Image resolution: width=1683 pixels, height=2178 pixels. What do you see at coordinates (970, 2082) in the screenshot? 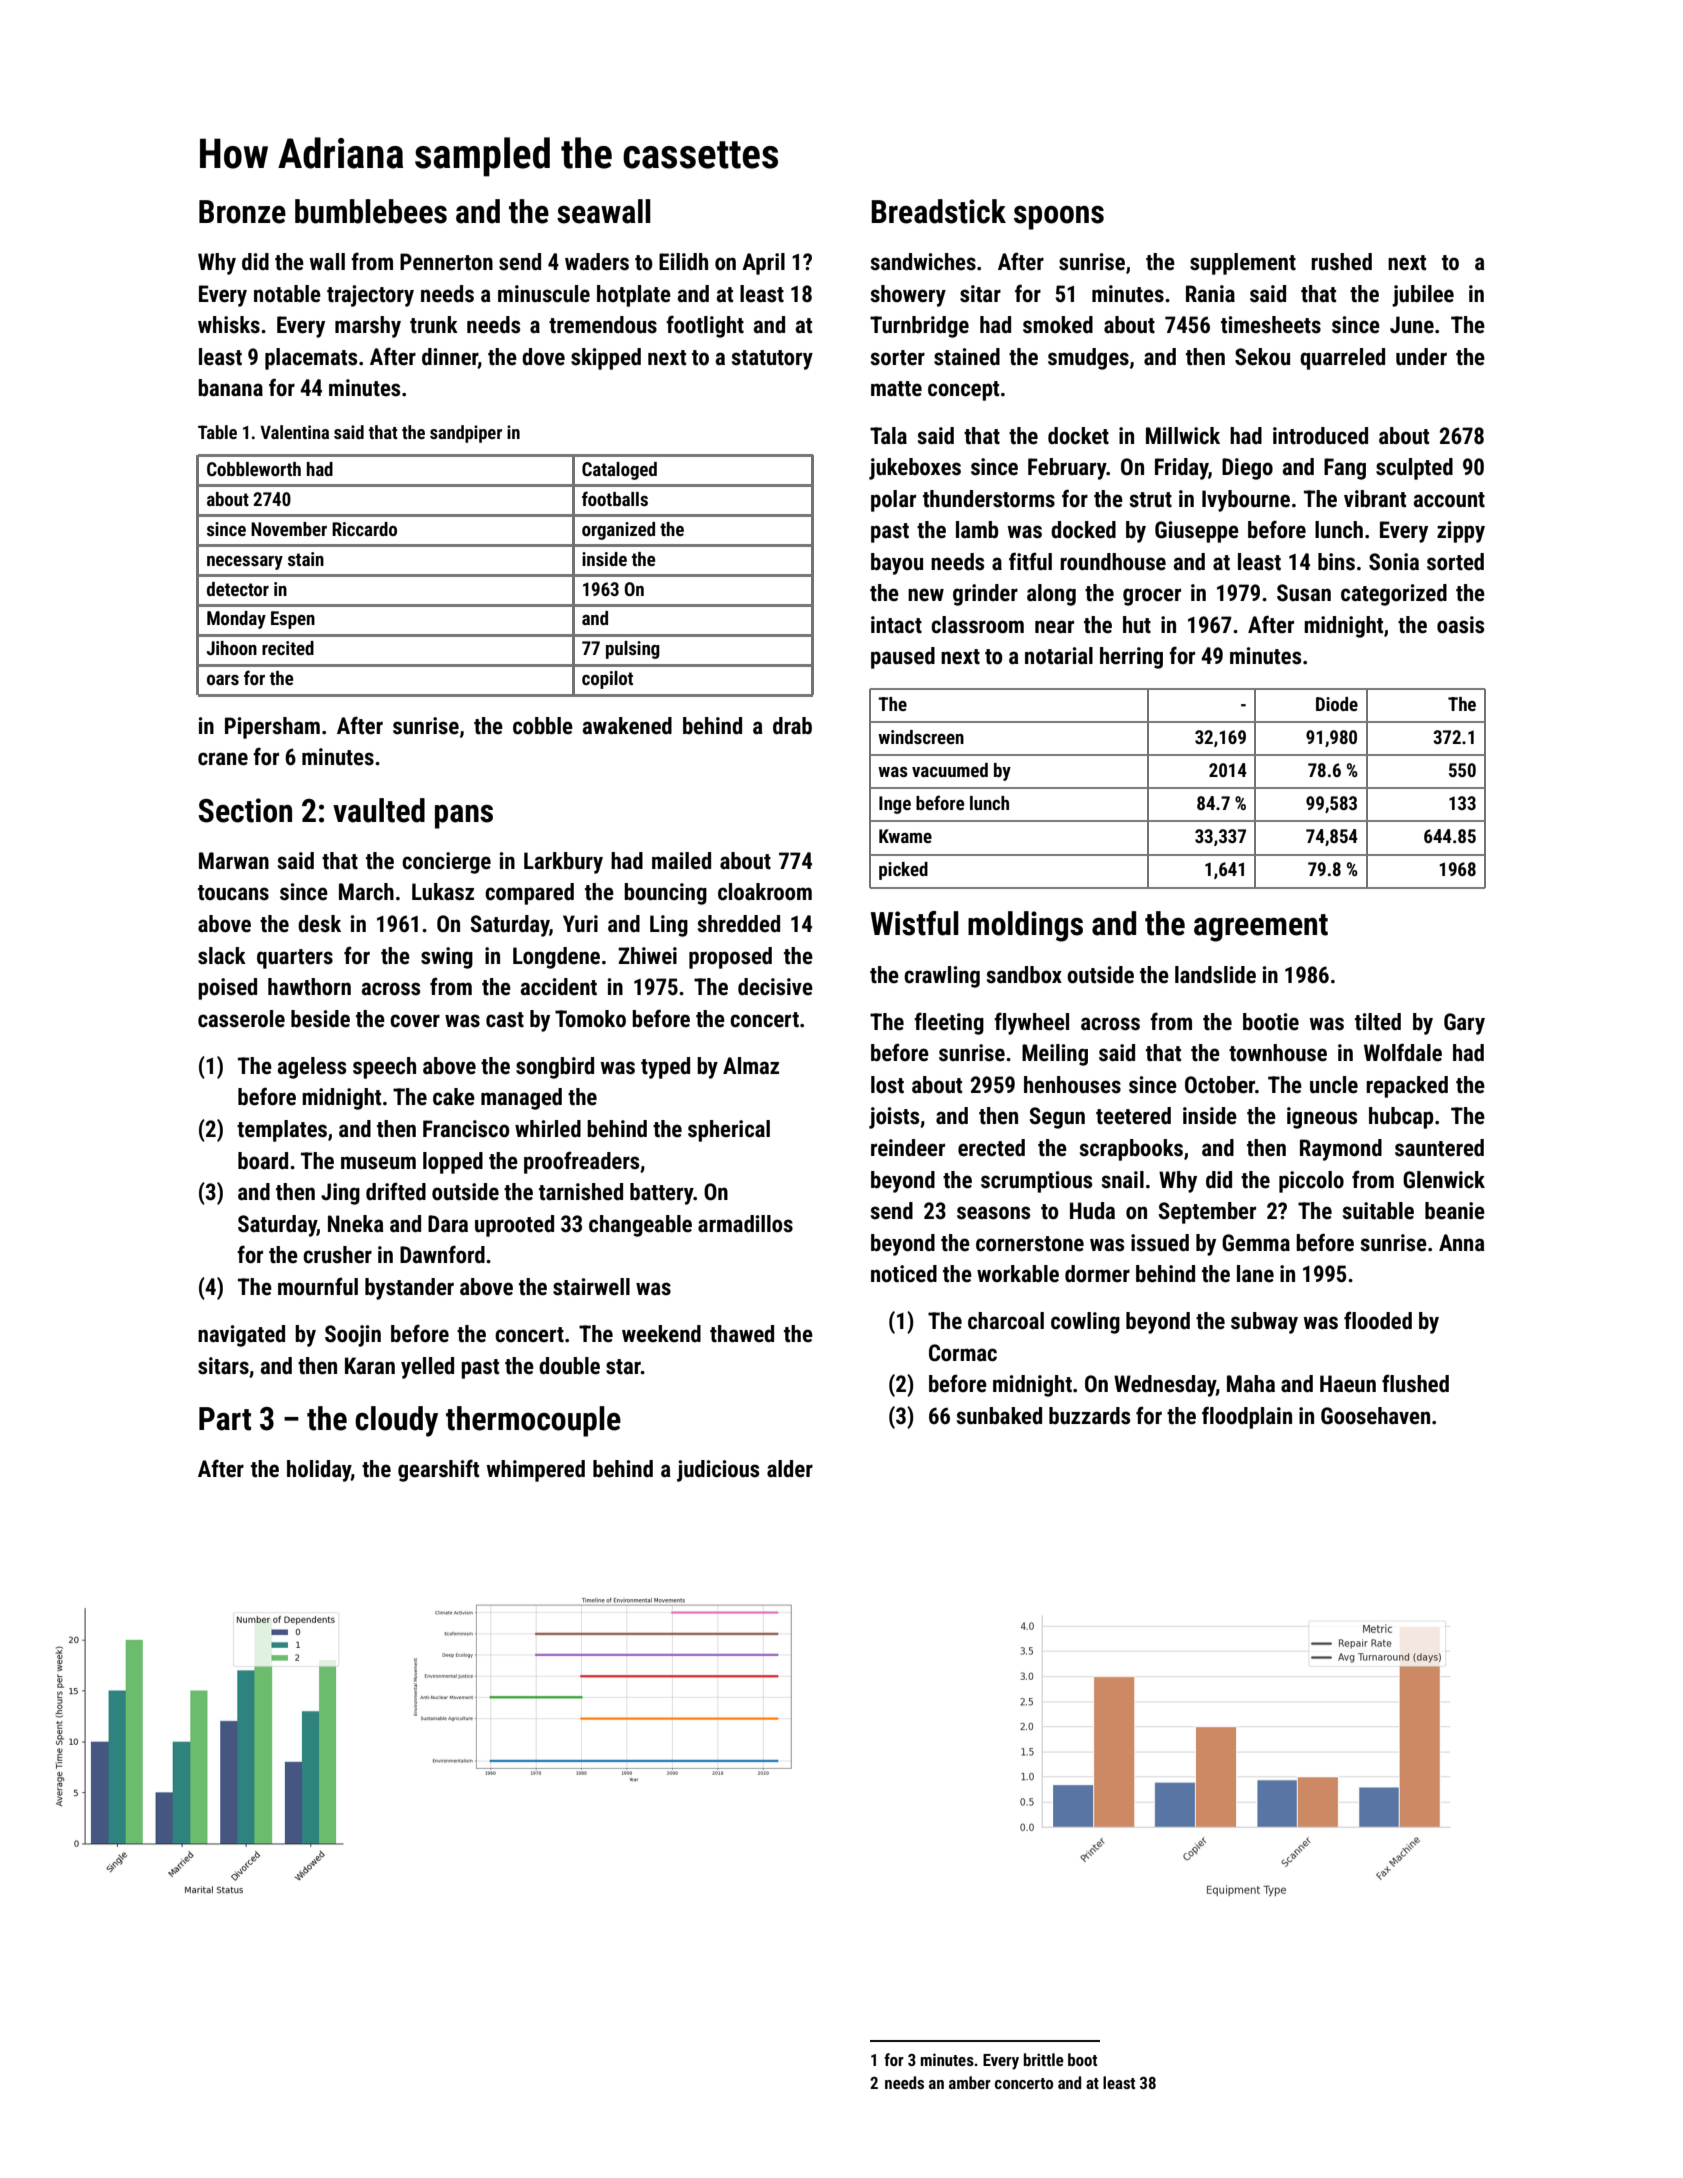
I see `amber` at bounding box center [970, 2082].
